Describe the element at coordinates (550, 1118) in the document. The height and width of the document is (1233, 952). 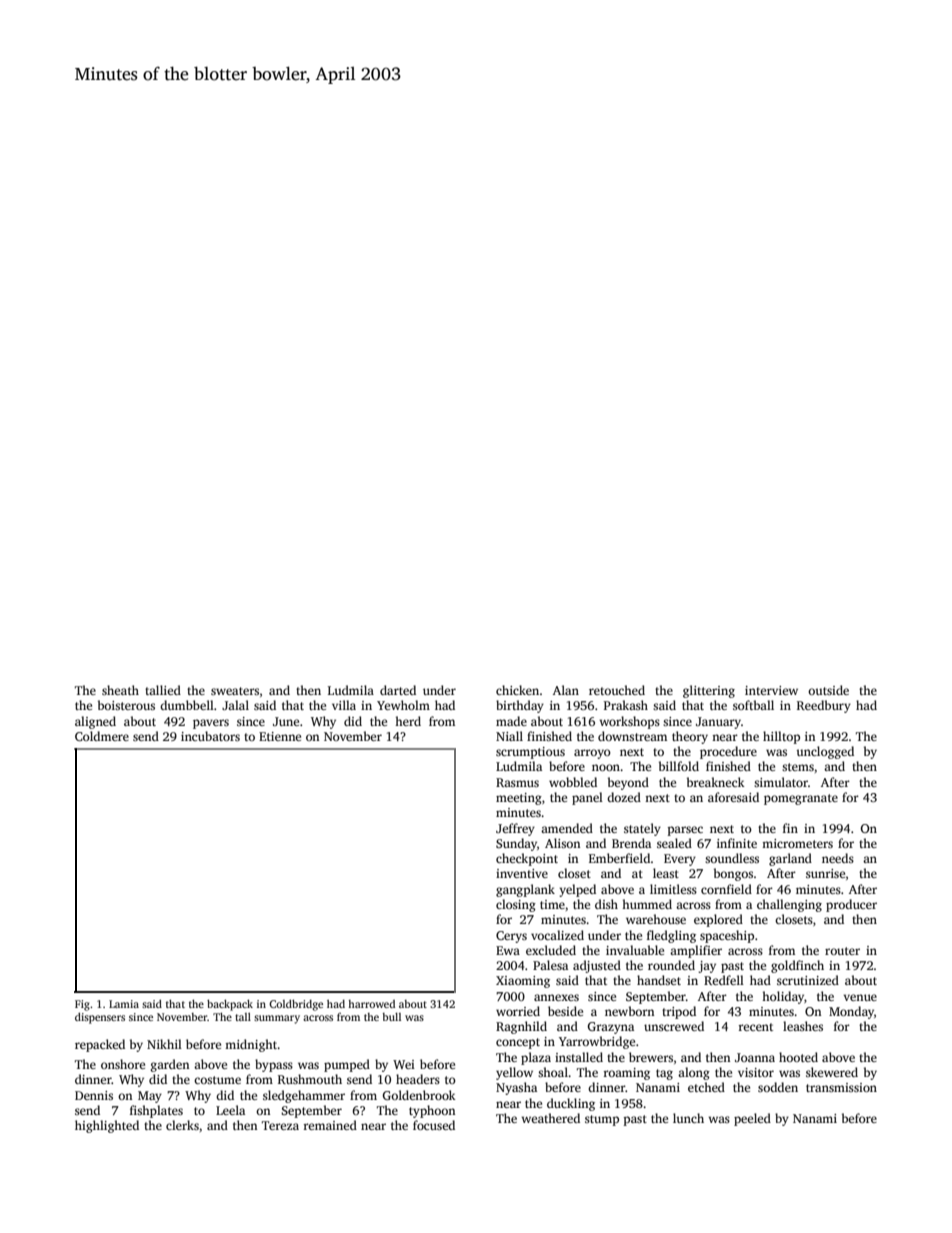
I see `weathered` at that location.
